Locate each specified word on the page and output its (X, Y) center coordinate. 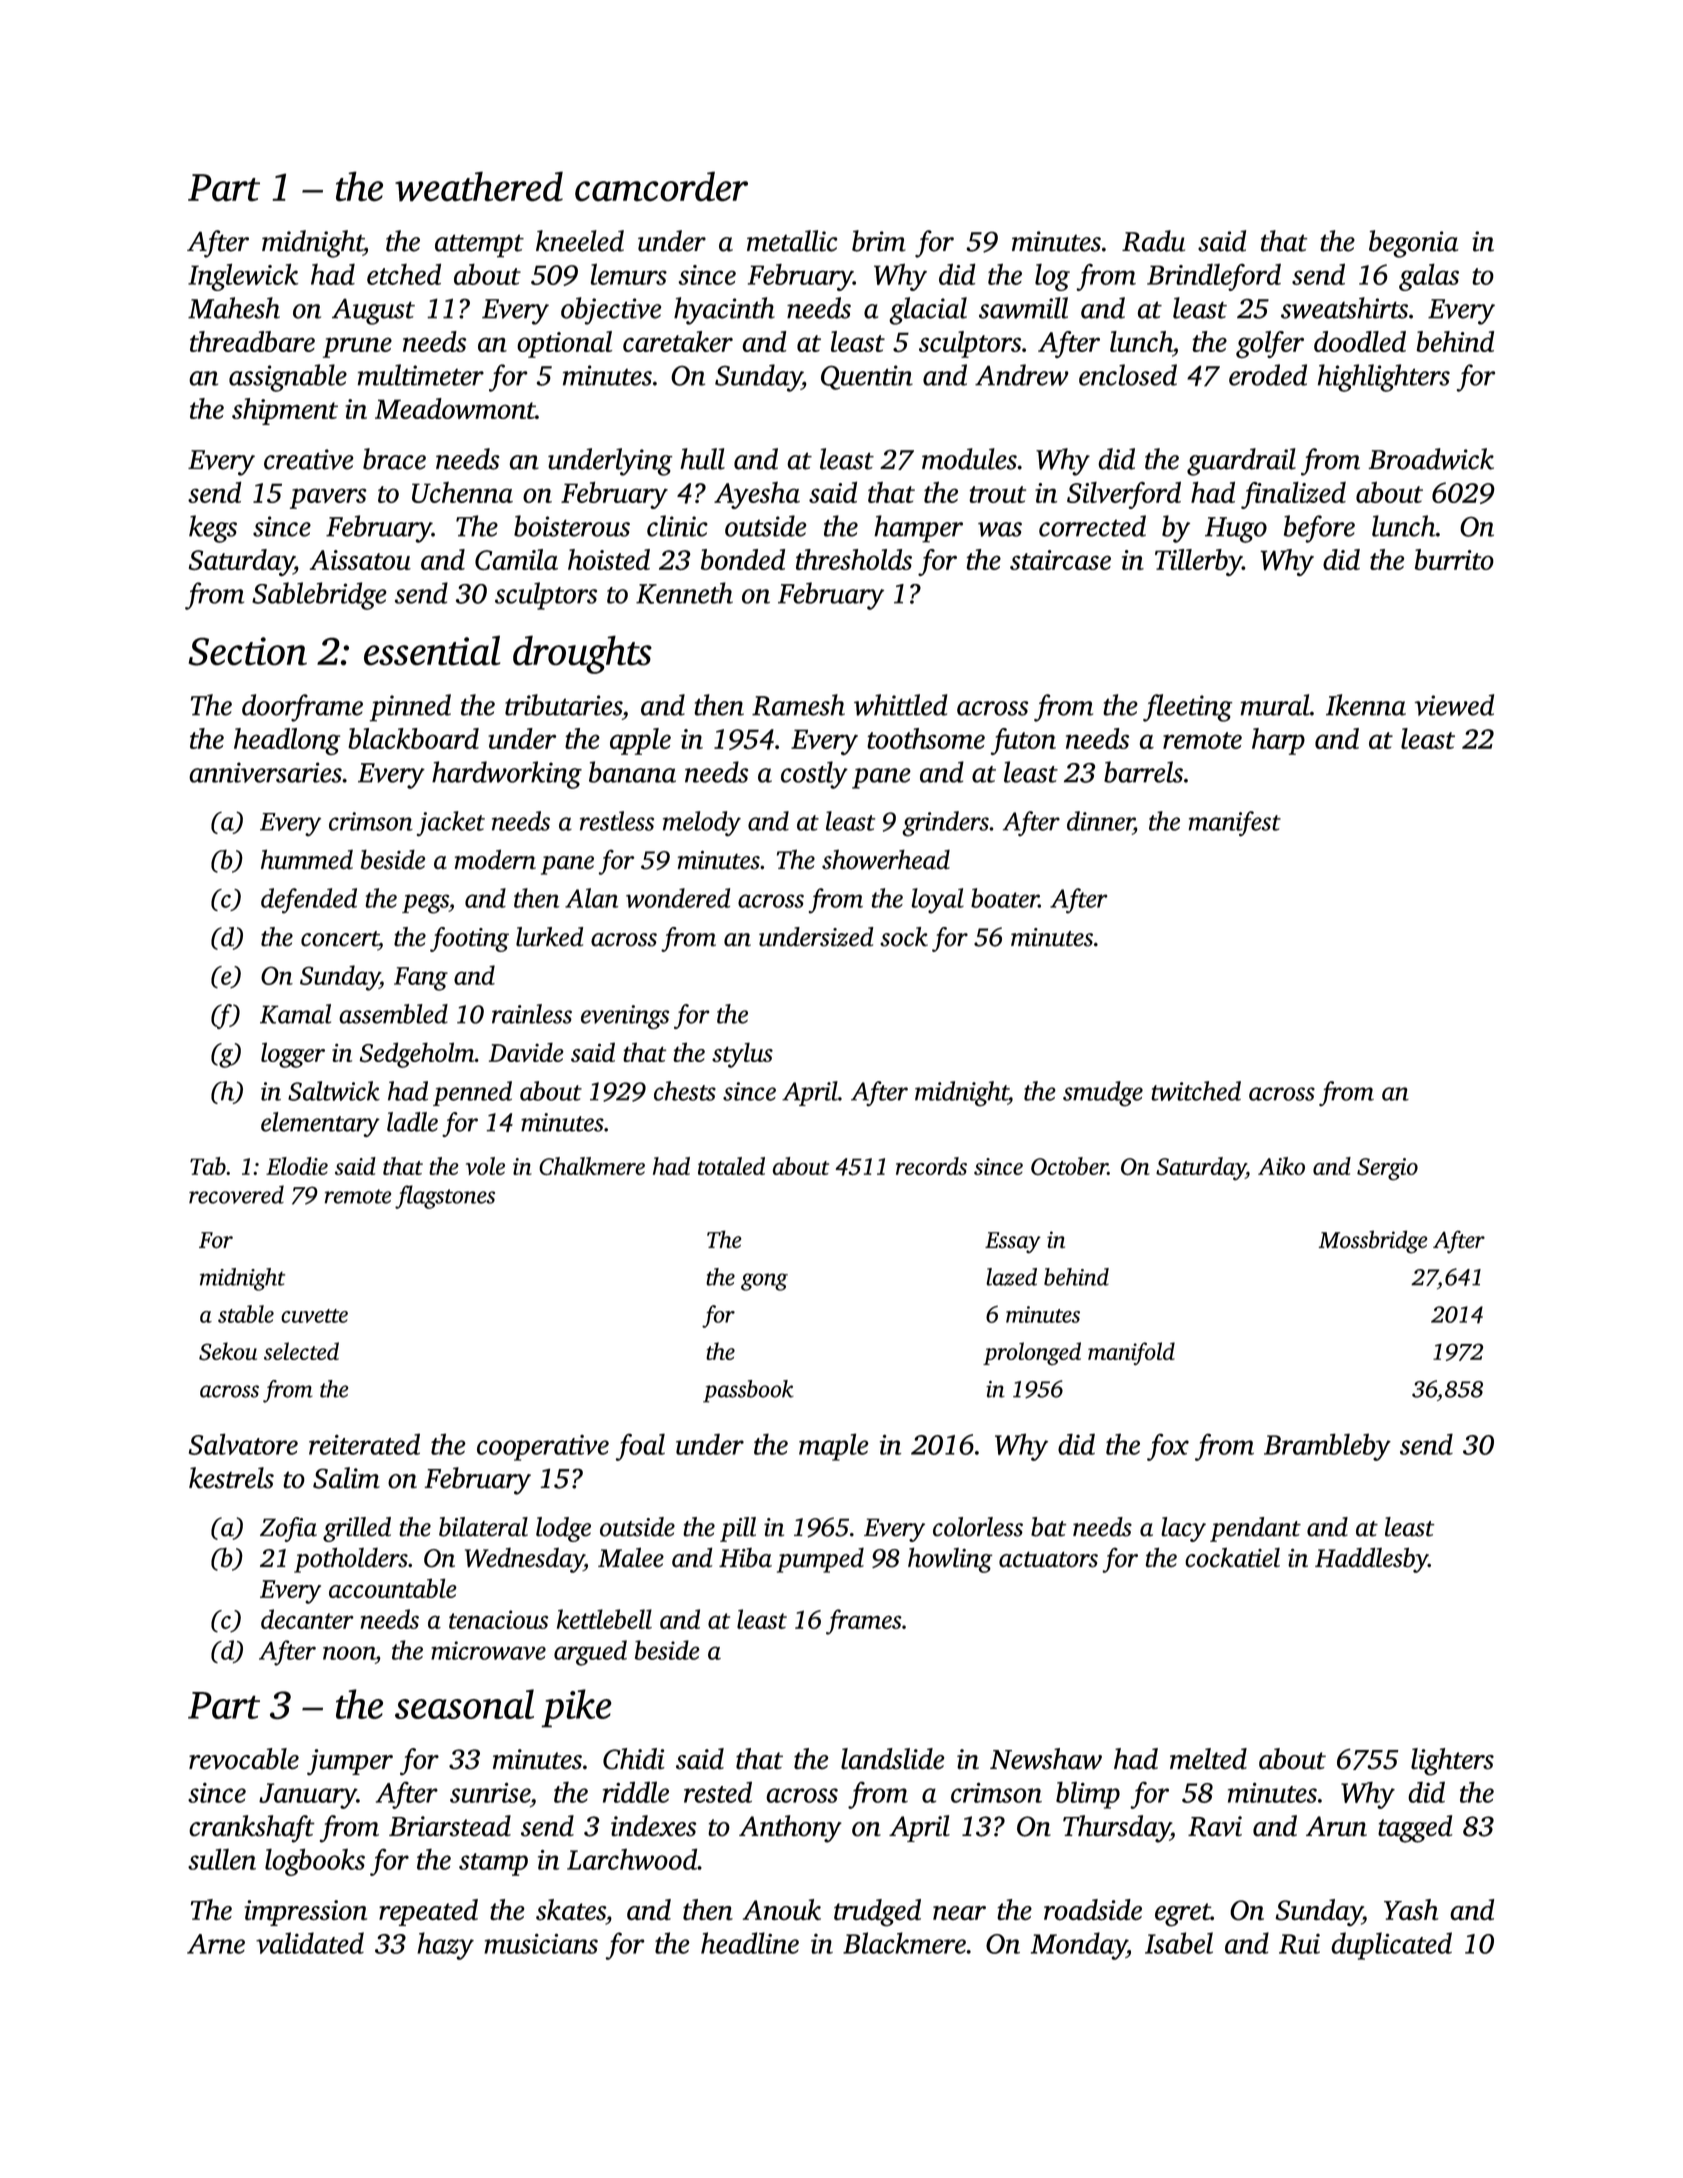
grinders (945, 824)
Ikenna (1366, 705)
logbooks (315, 1862)
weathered (479, 186)
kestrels (231, 1478)
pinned (410, 708)
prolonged (1032, 1354)
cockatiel (1232, 1557)
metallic (792, 241)
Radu (1153, 241)
